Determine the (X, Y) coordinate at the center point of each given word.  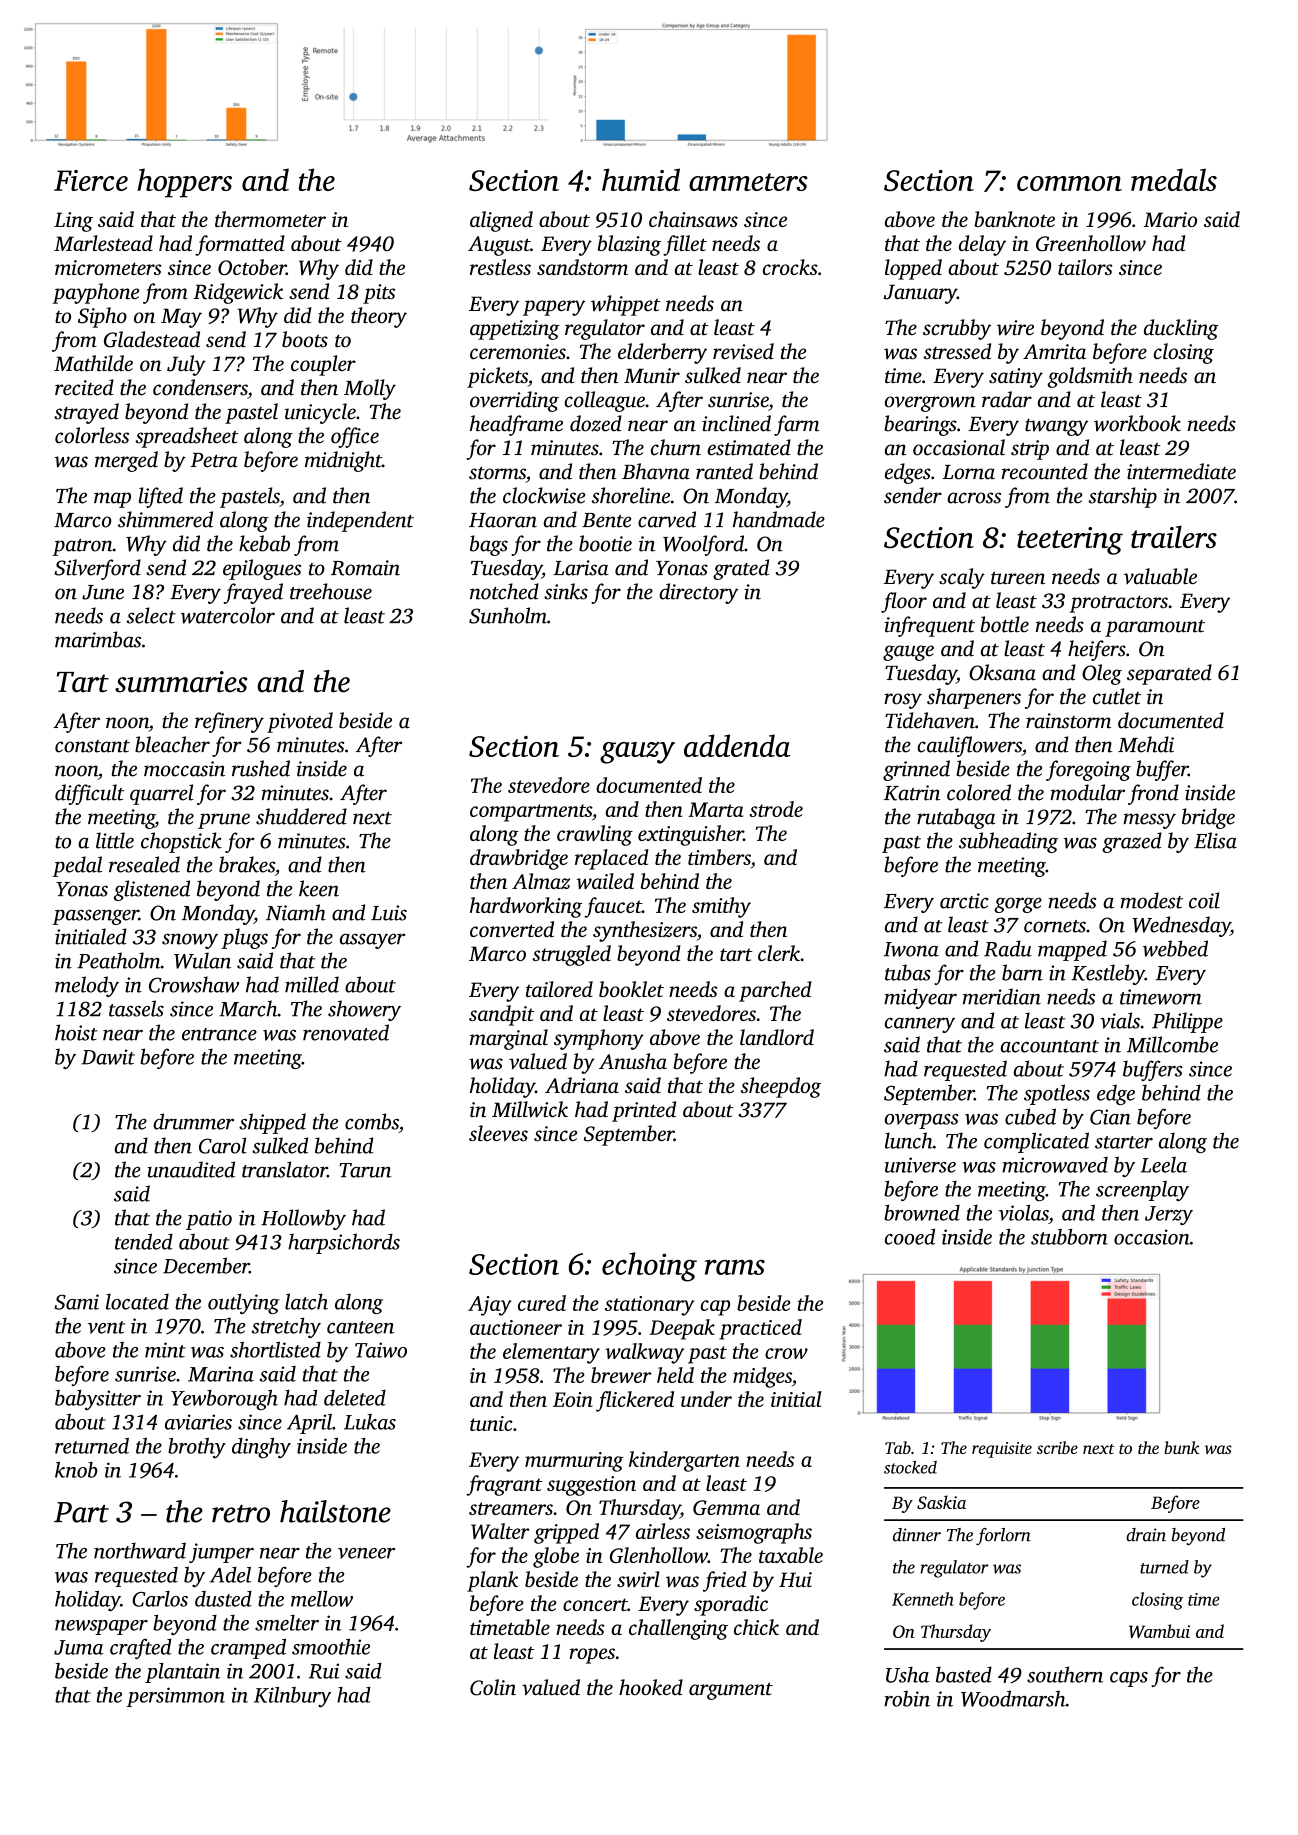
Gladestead (152, 339)
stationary (649, 1306)
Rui (324, 1671)
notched (504, 591)
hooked (651, 1687)
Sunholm (508, 615)
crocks (790, 267)
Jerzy (1169, 1215)
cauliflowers (969, 746)
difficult (89, 794)
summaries (181, 682)
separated (1169, 674)
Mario (1170, 219)
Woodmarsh (1013, 1698)
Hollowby (303, 1219)
